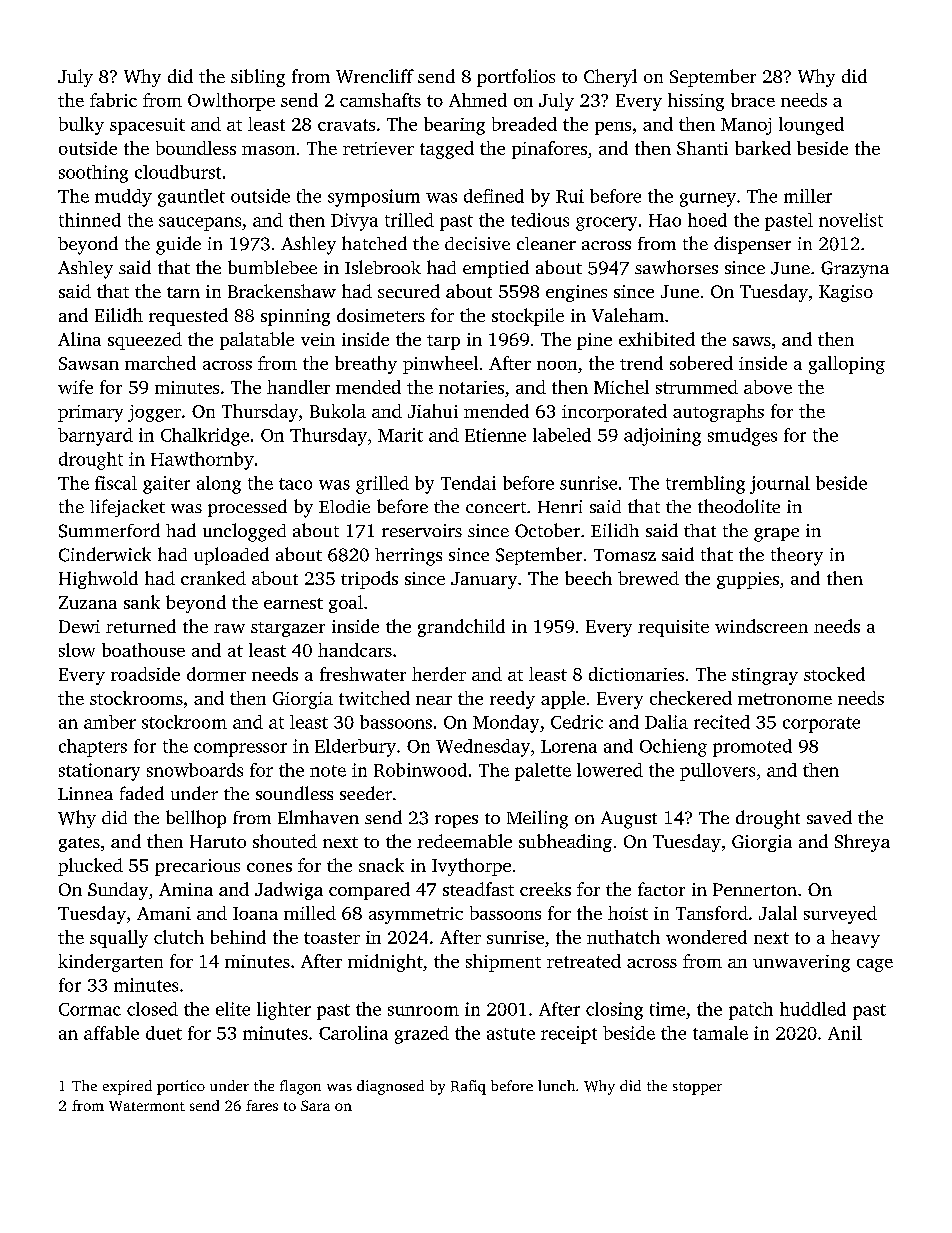 The height and width of the screenshot is (1233, 952). What do you see at coordinates (355, 650) in the screenshot?
I see `handcars` at bounding box center [355, 650].
